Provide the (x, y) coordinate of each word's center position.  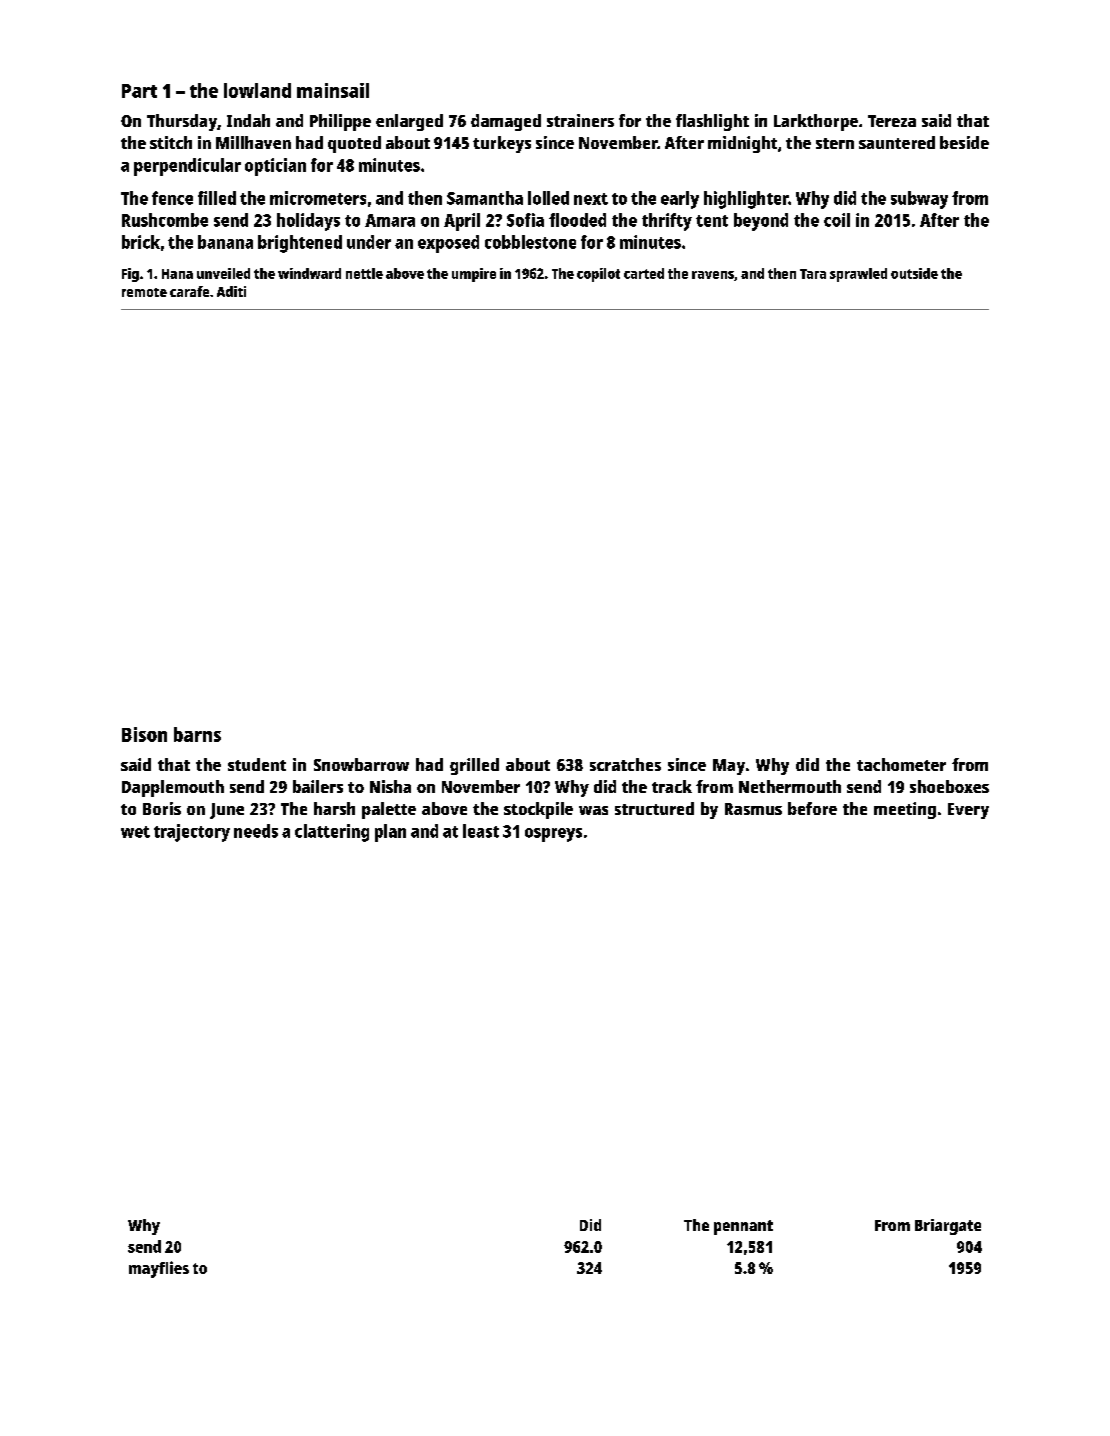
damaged (506, 122)
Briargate (948, 1227)
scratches (625, 764)
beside (964, 142)
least (481, 831)
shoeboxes (949, 786)
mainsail (333, 90)
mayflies (159, 1269)
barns (197, 734)
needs (256, 831)
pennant (743, 1227)
